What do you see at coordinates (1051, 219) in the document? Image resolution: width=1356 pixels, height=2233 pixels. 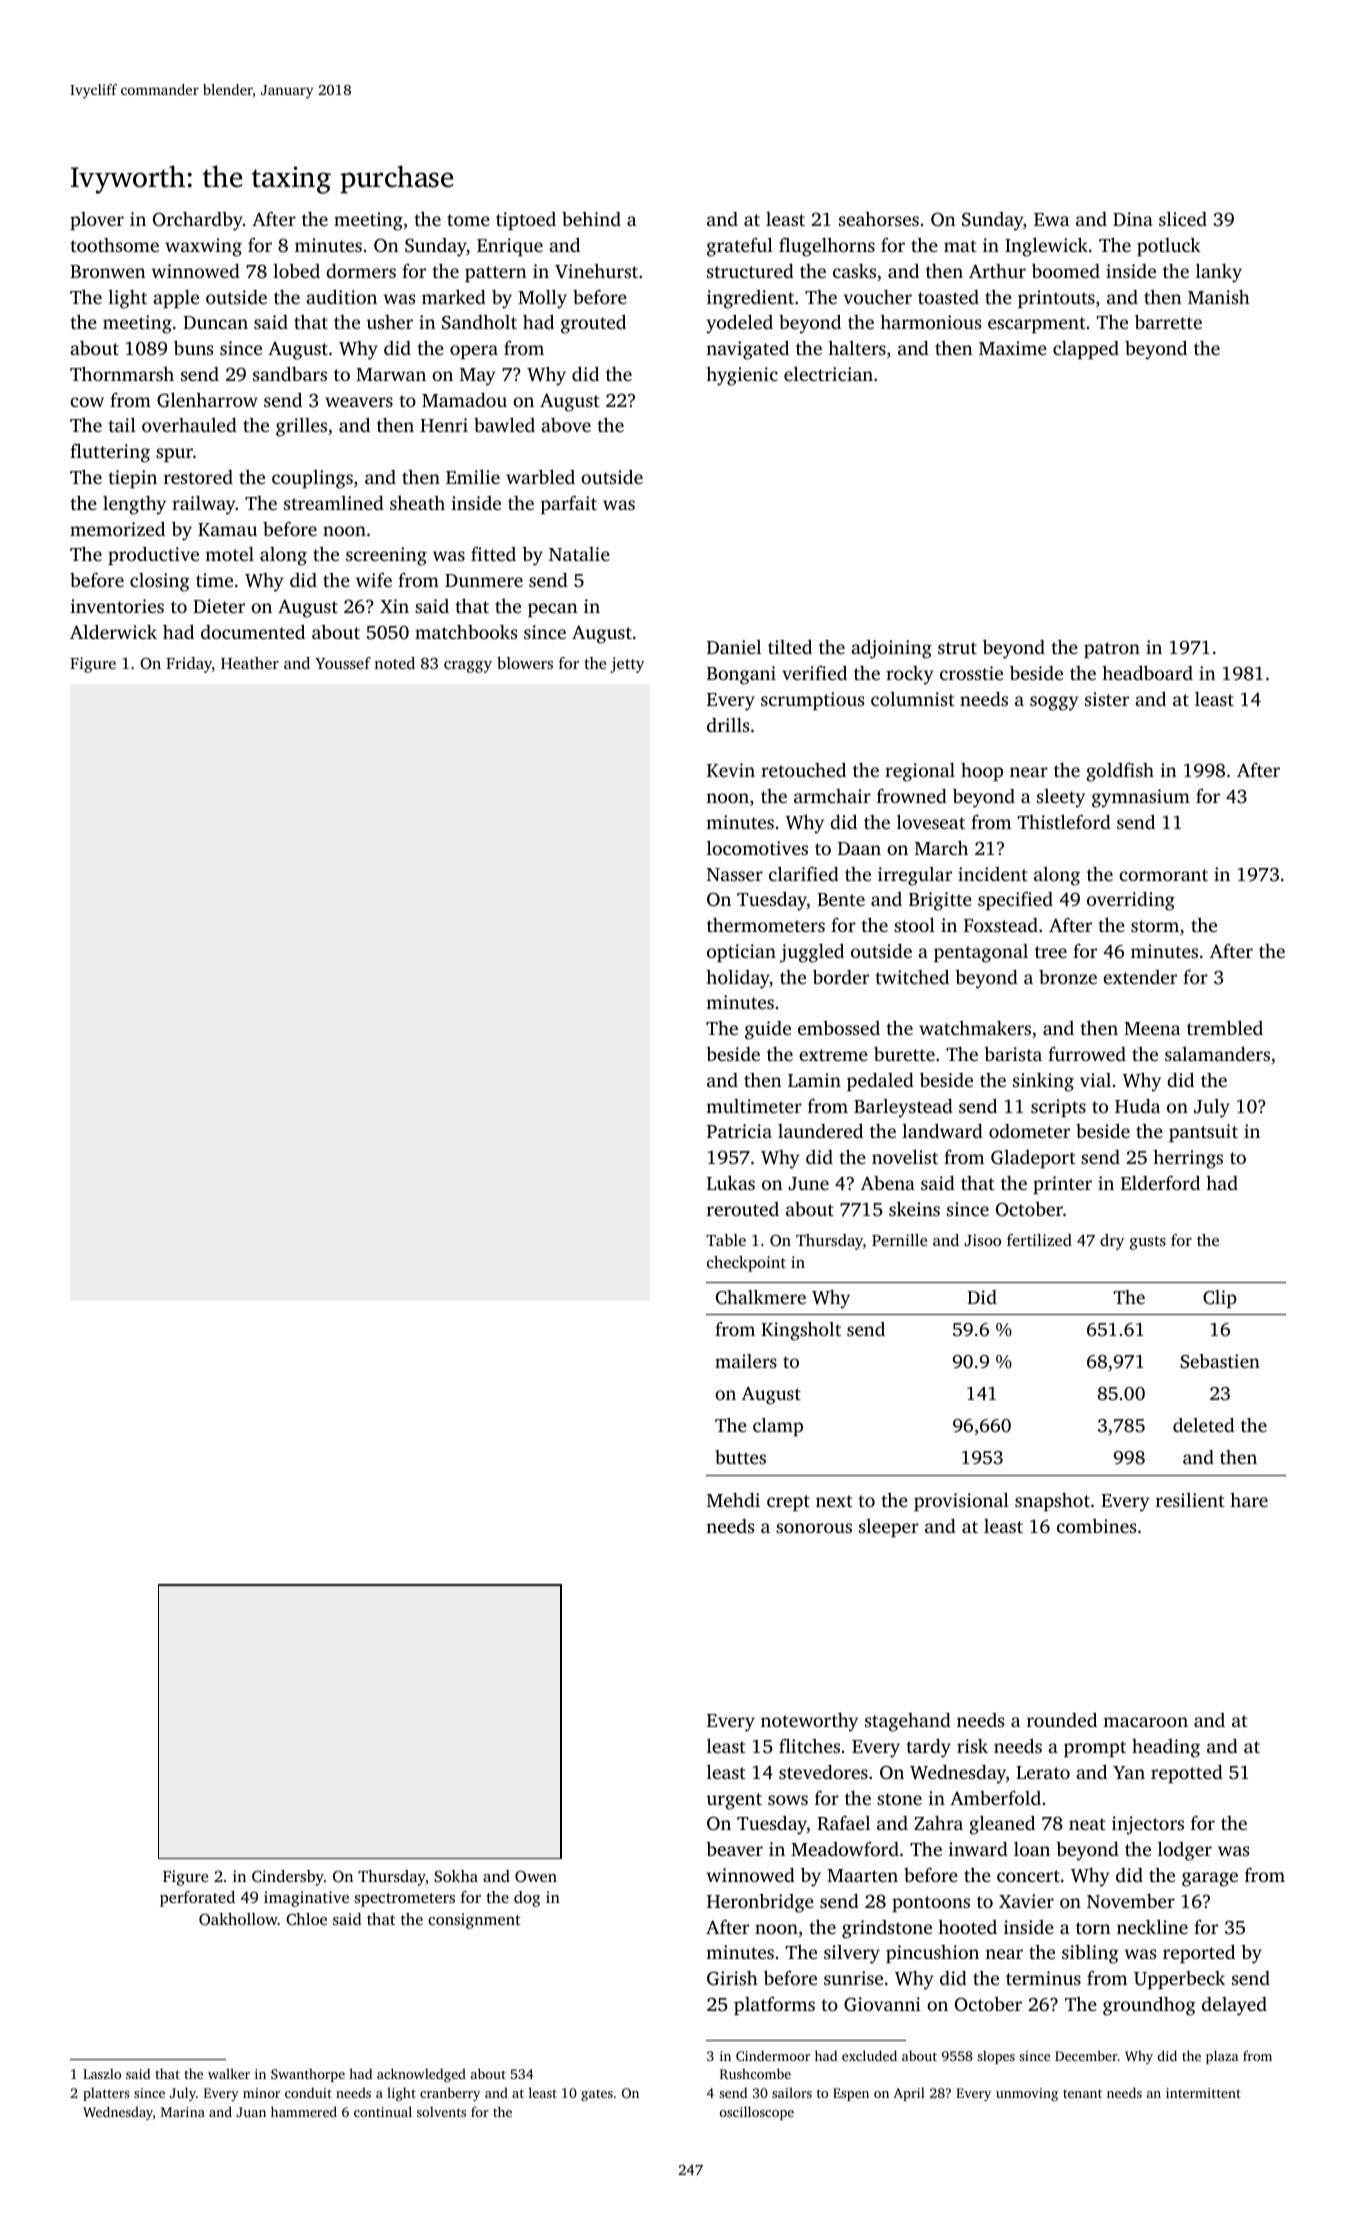 I see `Ewa` at bounding box center [1051, 219].
